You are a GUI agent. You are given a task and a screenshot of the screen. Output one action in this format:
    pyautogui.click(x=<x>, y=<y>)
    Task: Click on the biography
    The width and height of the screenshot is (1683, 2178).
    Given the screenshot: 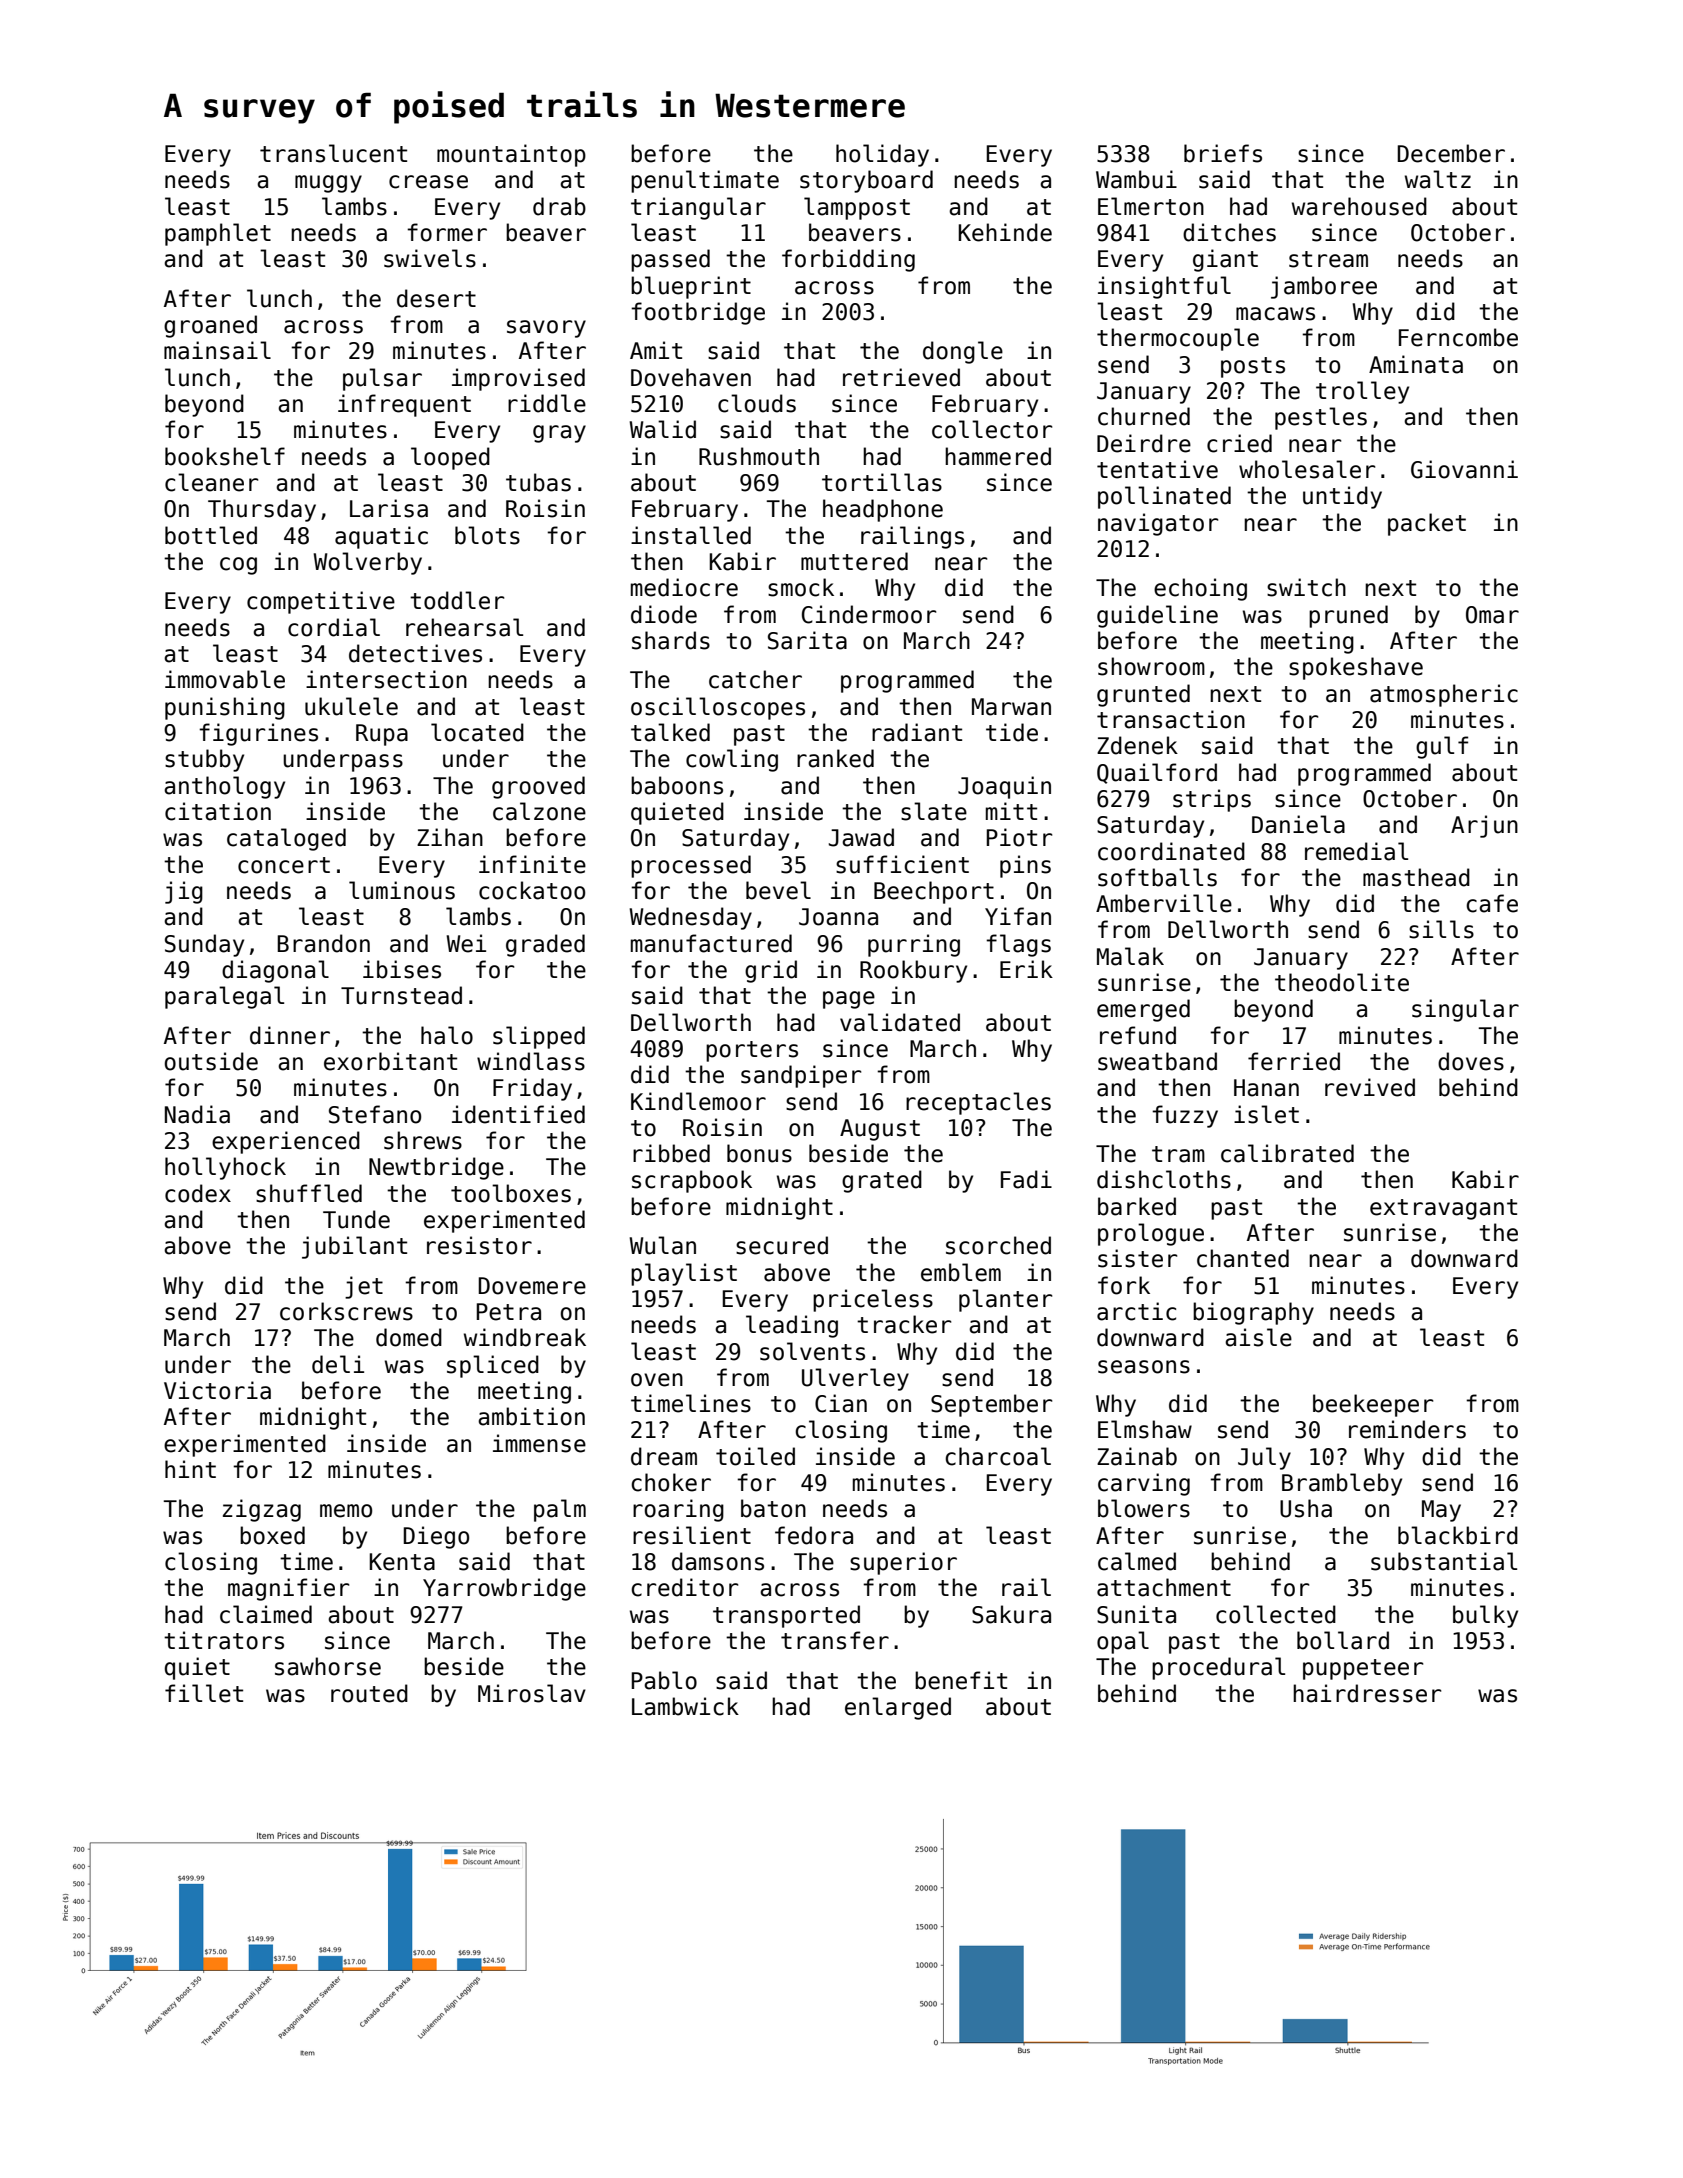 What is the action you would take?
    pyautogui.click(x=1253, y=1313)
